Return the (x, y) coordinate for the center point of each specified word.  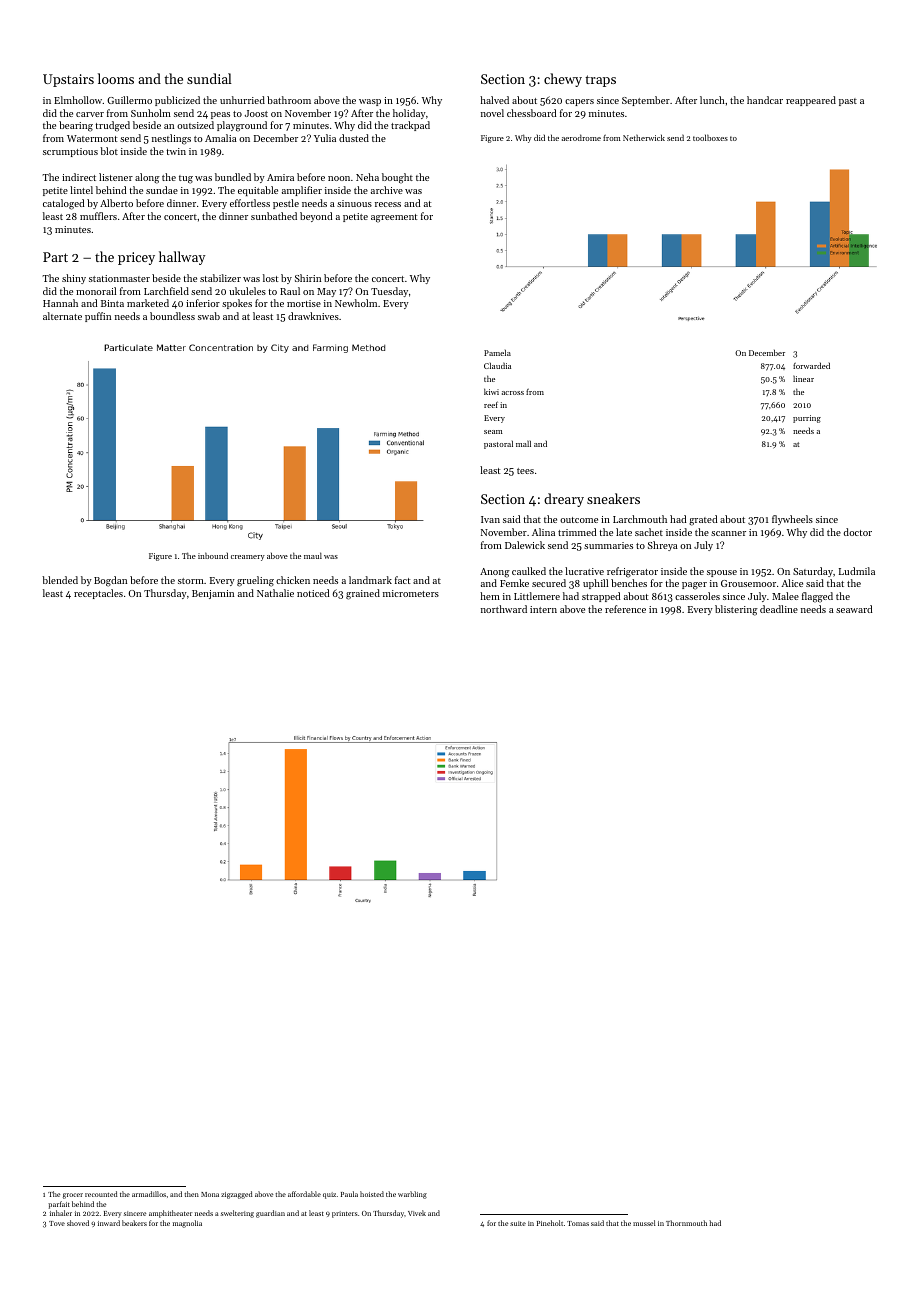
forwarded (811, 365)
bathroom (289, 100)
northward (504, 609)
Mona (210, 1194)
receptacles (98, 594)
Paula (349, 1194)
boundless (172, 316)
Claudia (497, 365)
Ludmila (857, 571)
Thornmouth (686, 1223)
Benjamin (213, 594)
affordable (304, 1194)
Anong (495, 573)
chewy (563, 80)
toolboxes (710, 137)
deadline (779, 609)
